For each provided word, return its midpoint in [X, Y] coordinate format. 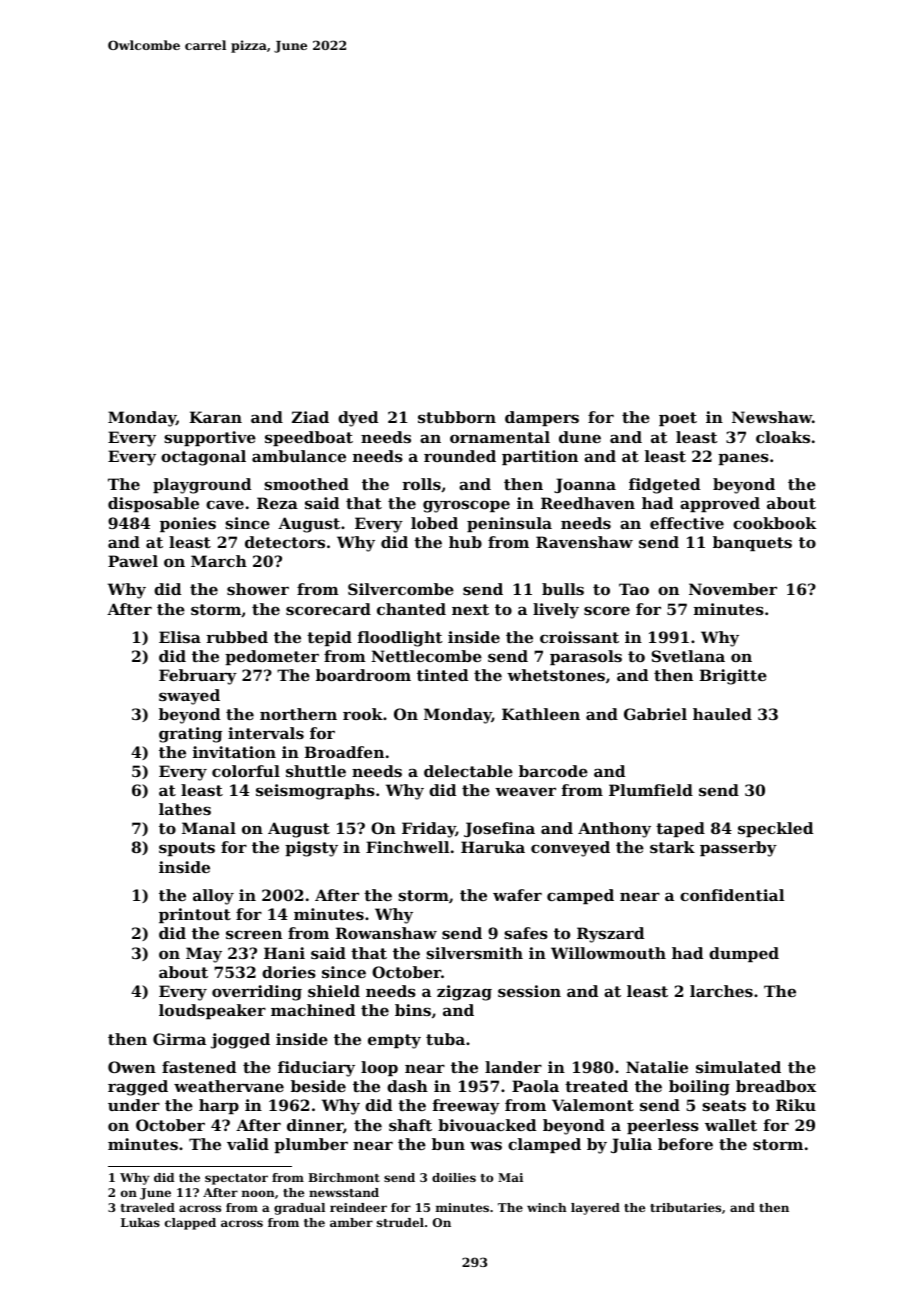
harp [219, 1106]
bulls [563, 589]
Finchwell [407, 847]
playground [202, 486]
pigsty [311, 849]
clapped [190, 1224]
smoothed [306, 484]
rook [363, 714]
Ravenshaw [584, 542]
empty [394, 1041]
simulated [738, 1067]
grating [190, 735]
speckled [775, 829]
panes [743, 459]
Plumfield [651, 790]
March [219, 561]
